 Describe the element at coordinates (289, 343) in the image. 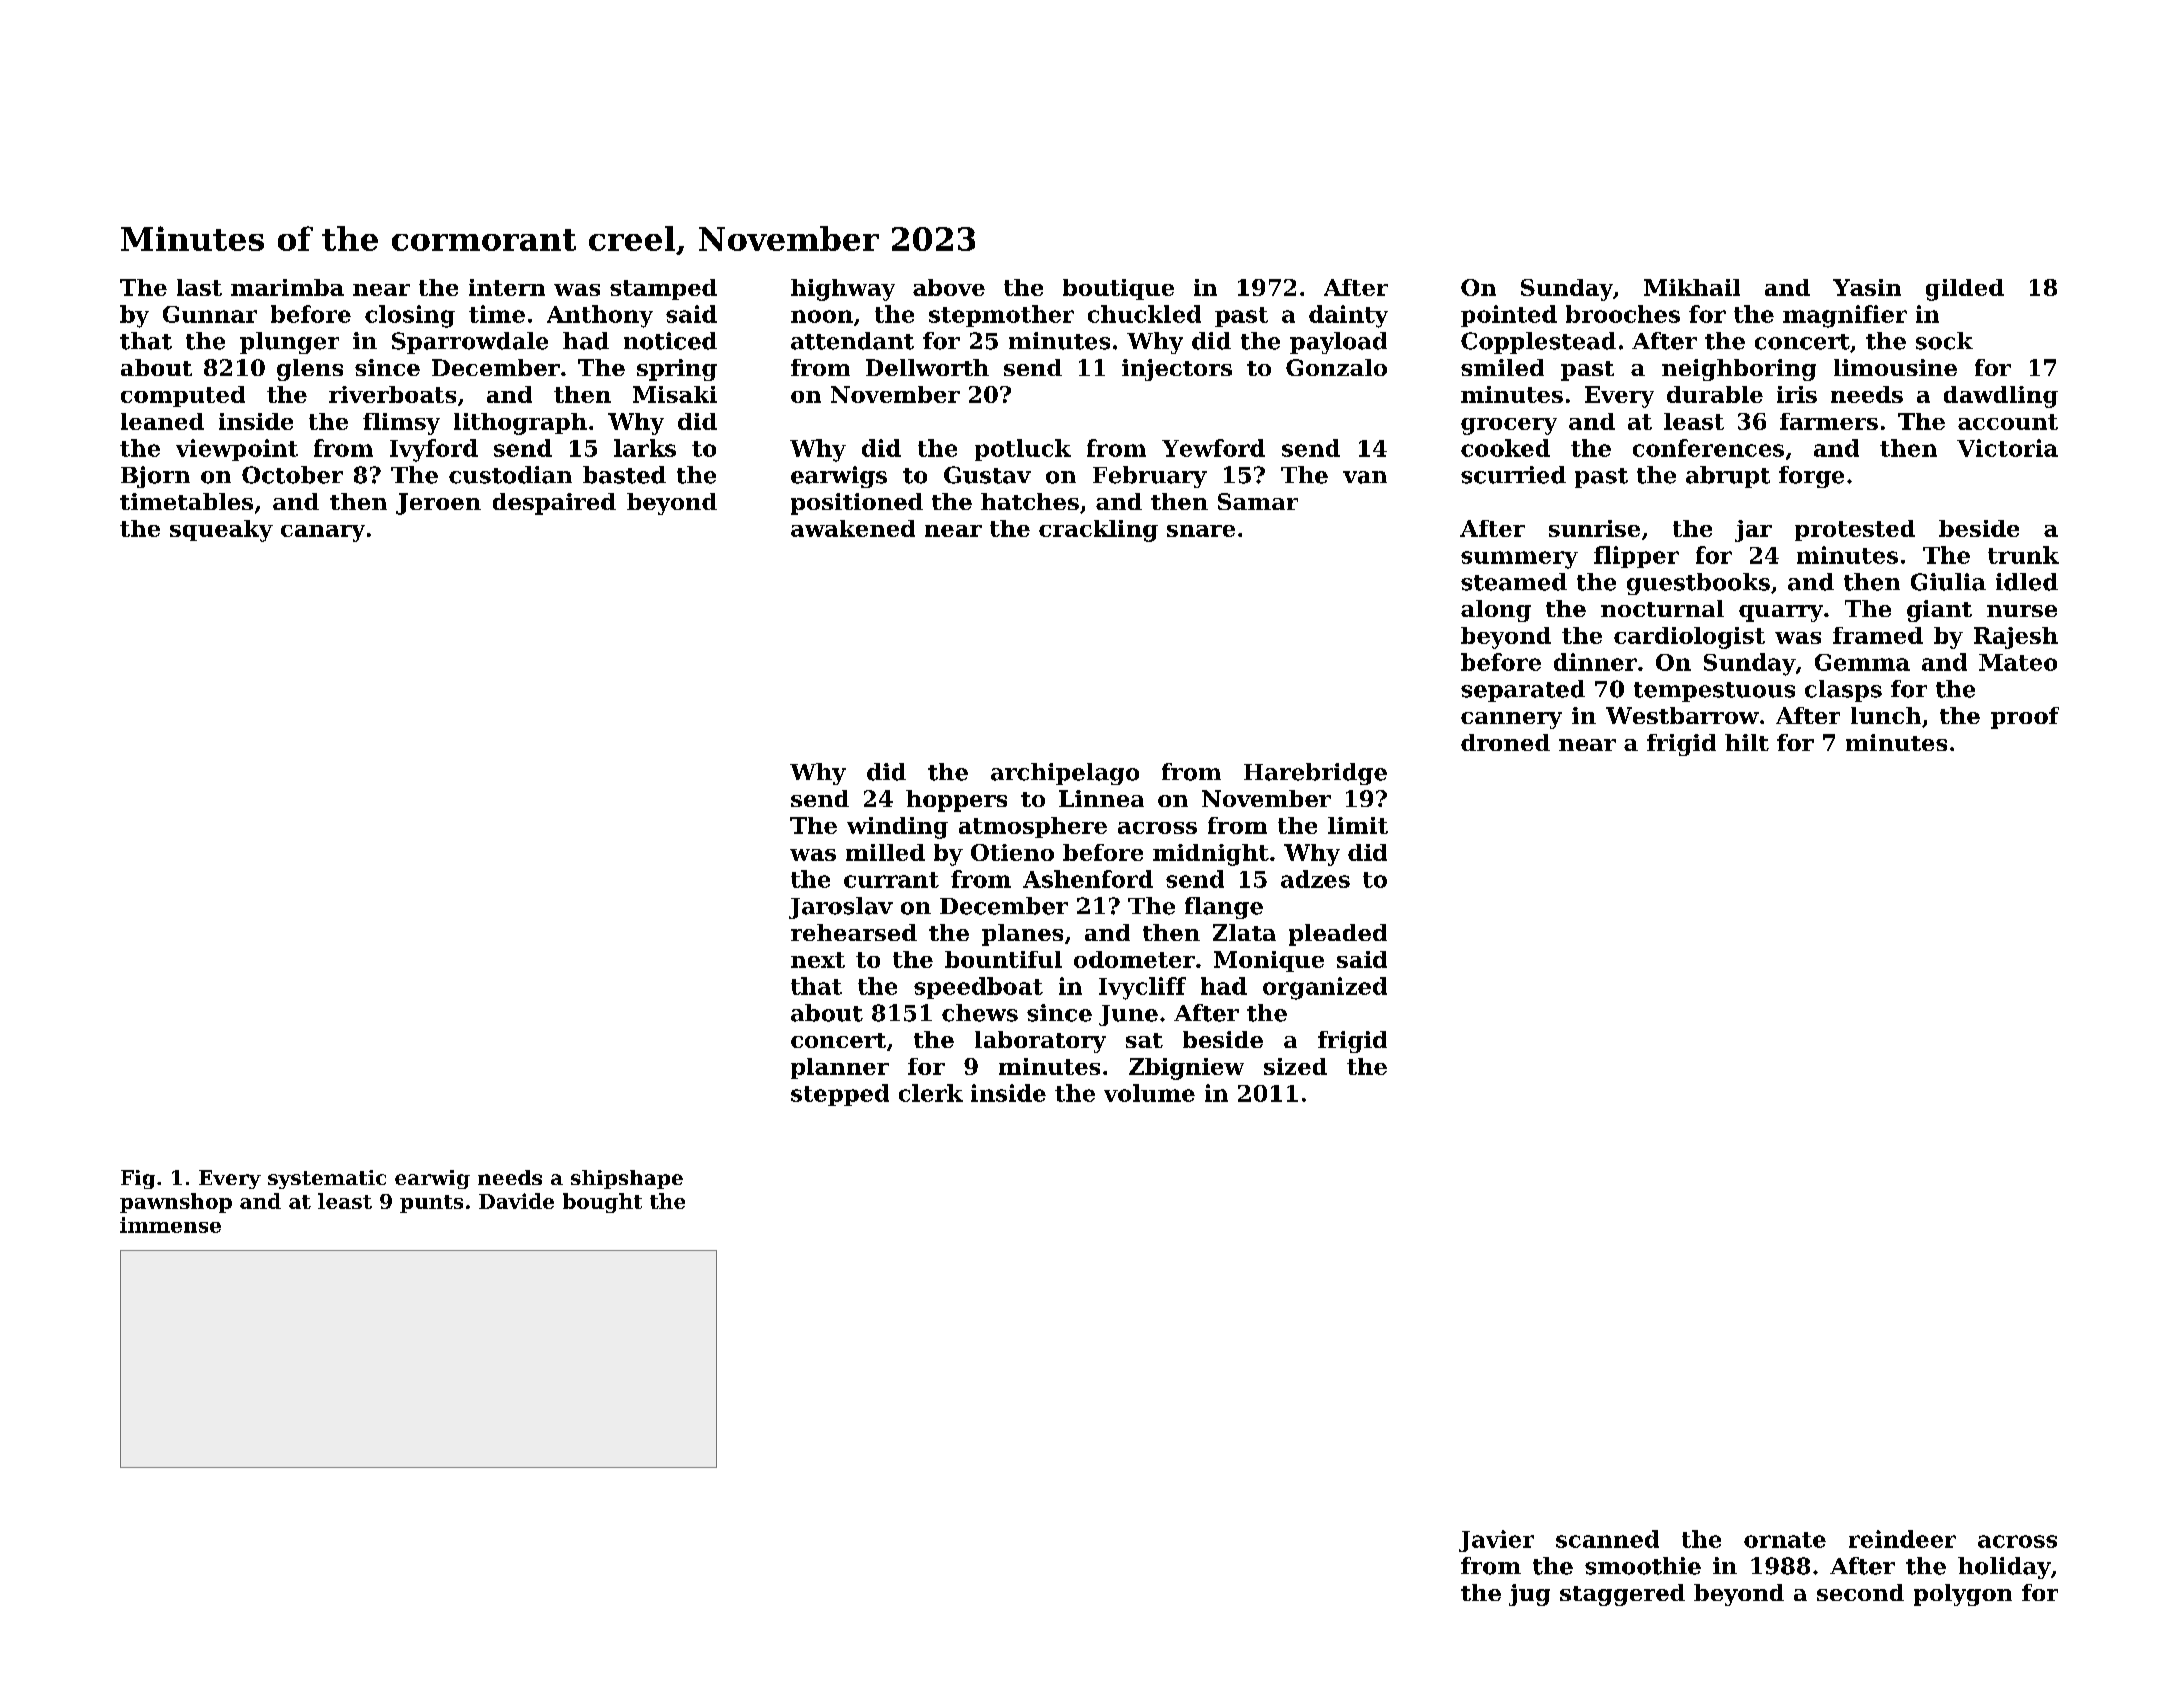

I see `plunger` at that location.
